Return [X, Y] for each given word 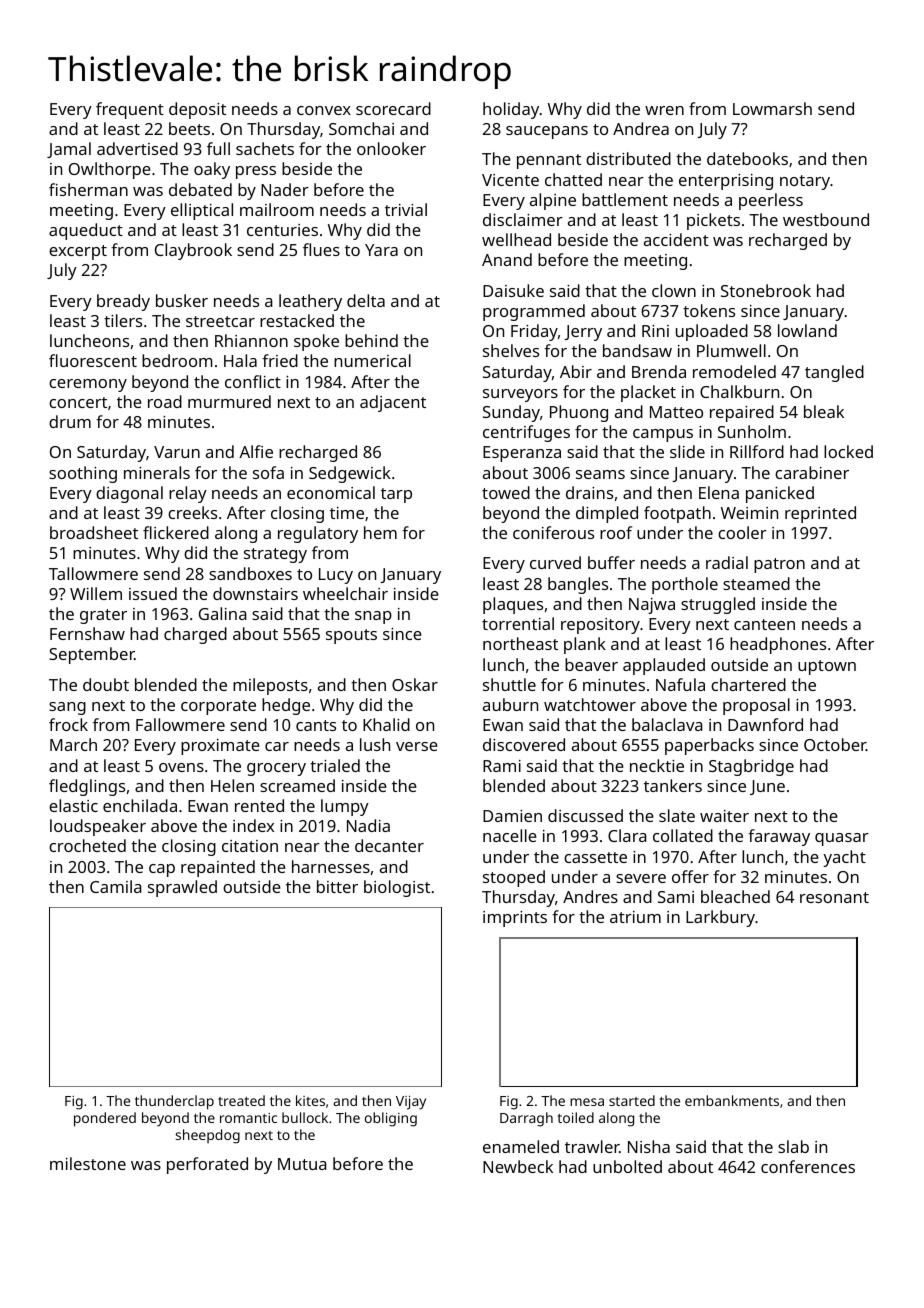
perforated [207, 1165]
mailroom [277, 209]
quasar [842, 839]
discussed [585, 815]
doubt [106, 684]
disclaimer [523, 219]
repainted [218, 868]
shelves [511, 350]
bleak [824, 411]
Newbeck [518, 1166]
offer [690, 876]
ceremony [88, 385]
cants [316, 725]
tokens [709, 310]
